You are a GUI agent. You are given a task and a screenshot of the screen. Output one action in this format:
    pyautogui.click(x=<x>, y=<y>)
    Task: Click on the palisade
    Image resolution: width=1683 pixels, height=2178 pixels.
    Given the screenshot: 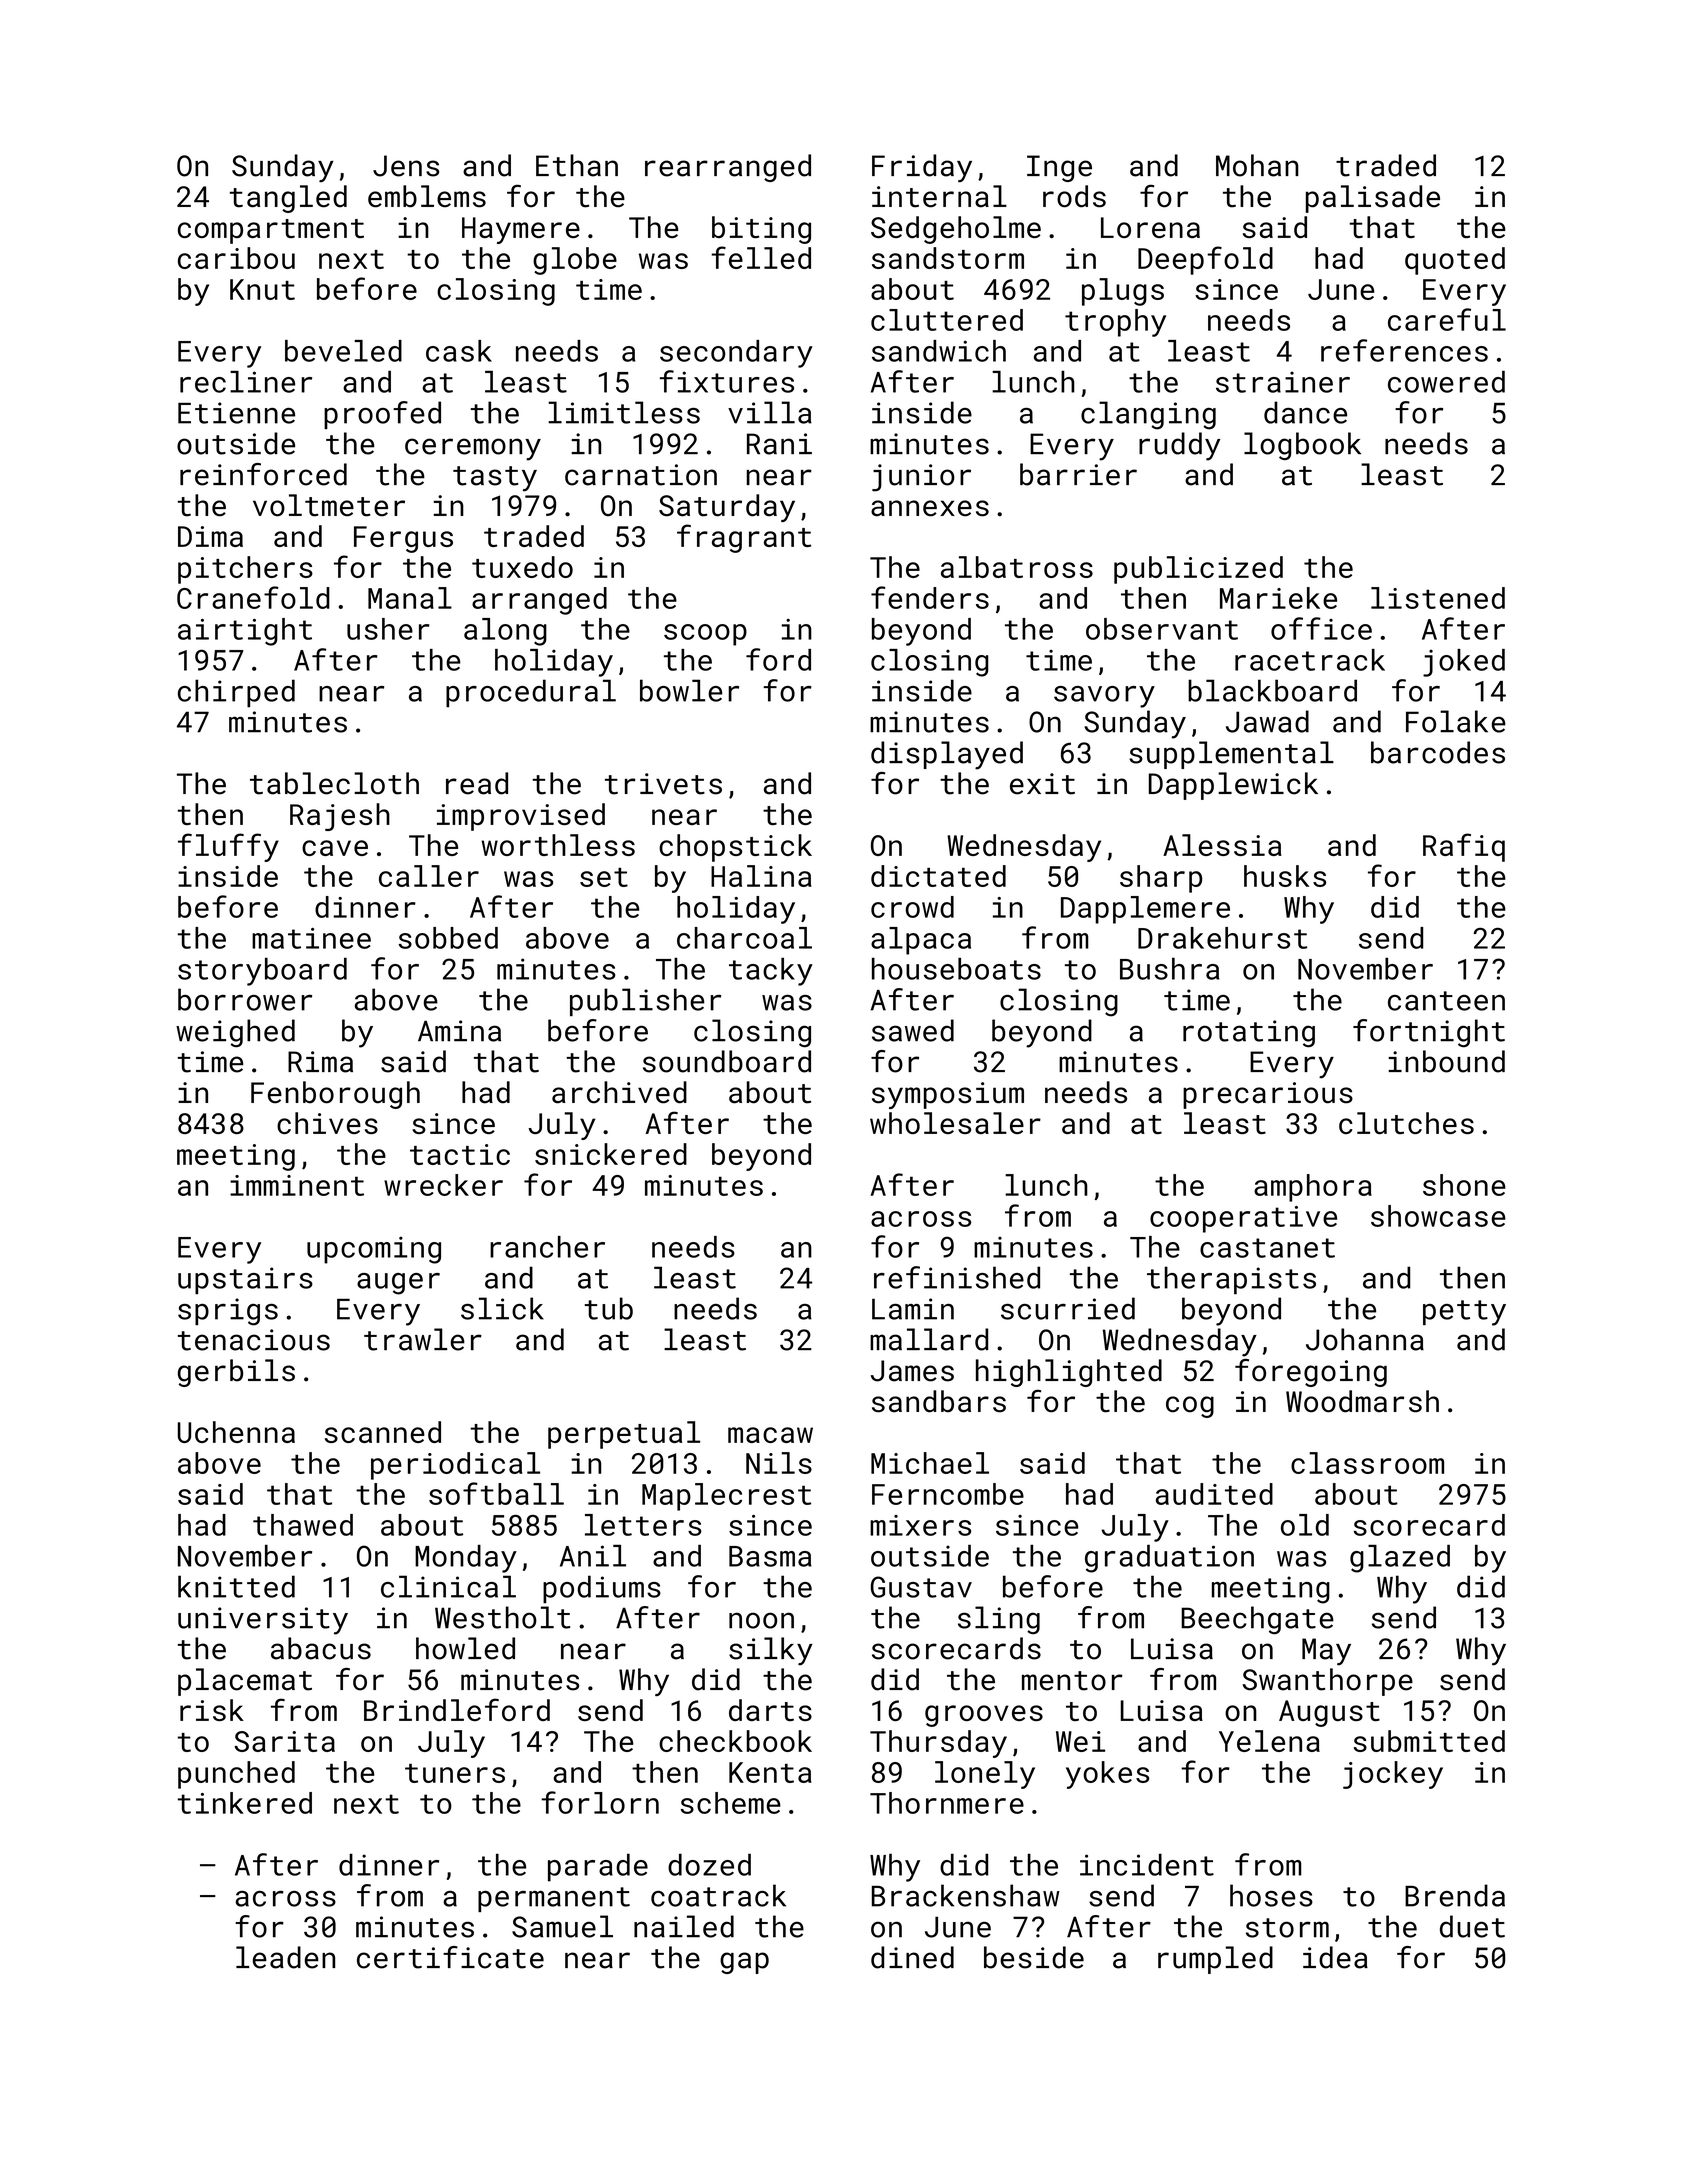 What is the action you would take?
    pyautogui.click(x=1373, y=199)
